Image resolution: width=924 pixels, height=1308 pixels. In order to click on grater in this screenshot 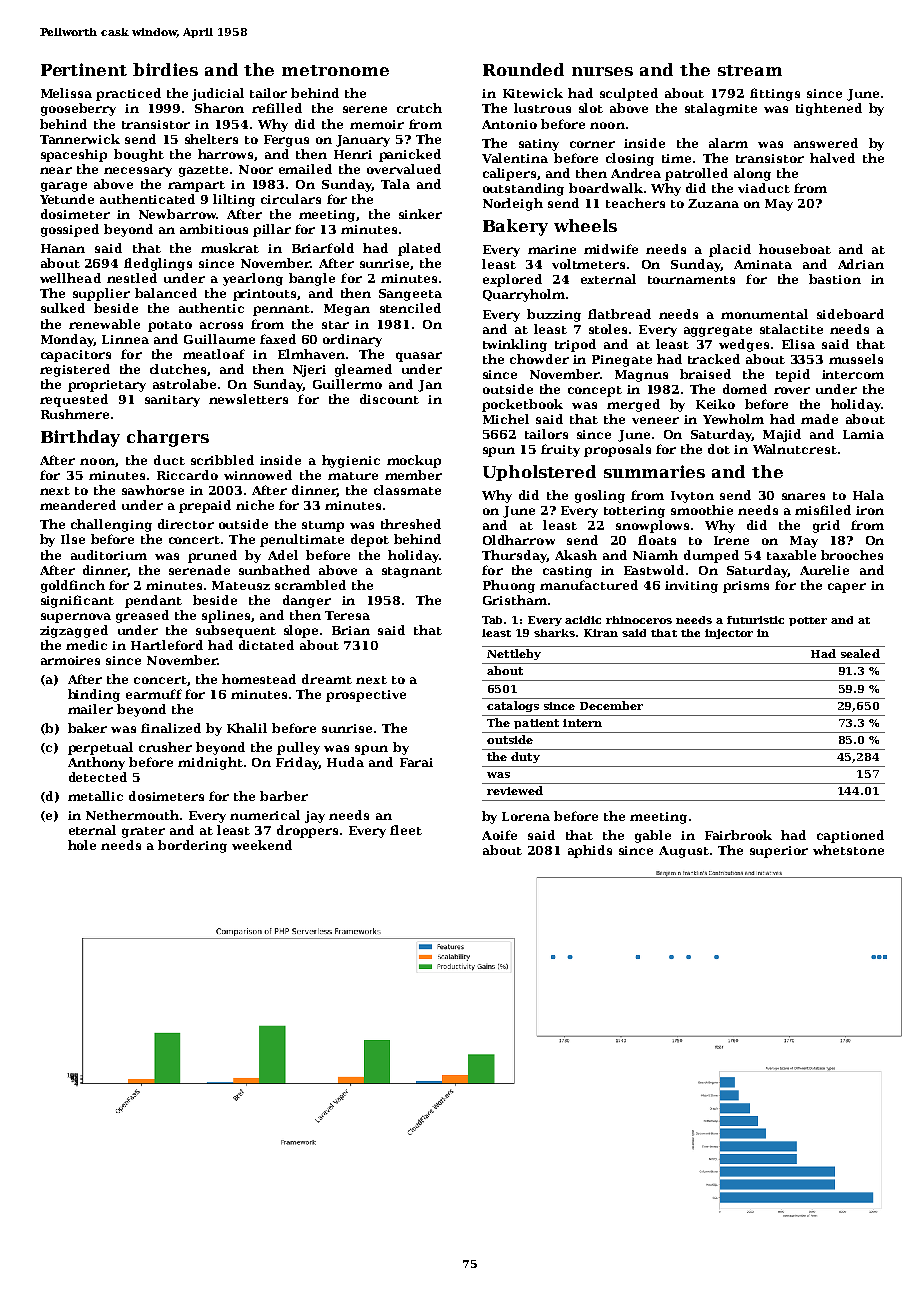, I will do `click(143, 832)`.
